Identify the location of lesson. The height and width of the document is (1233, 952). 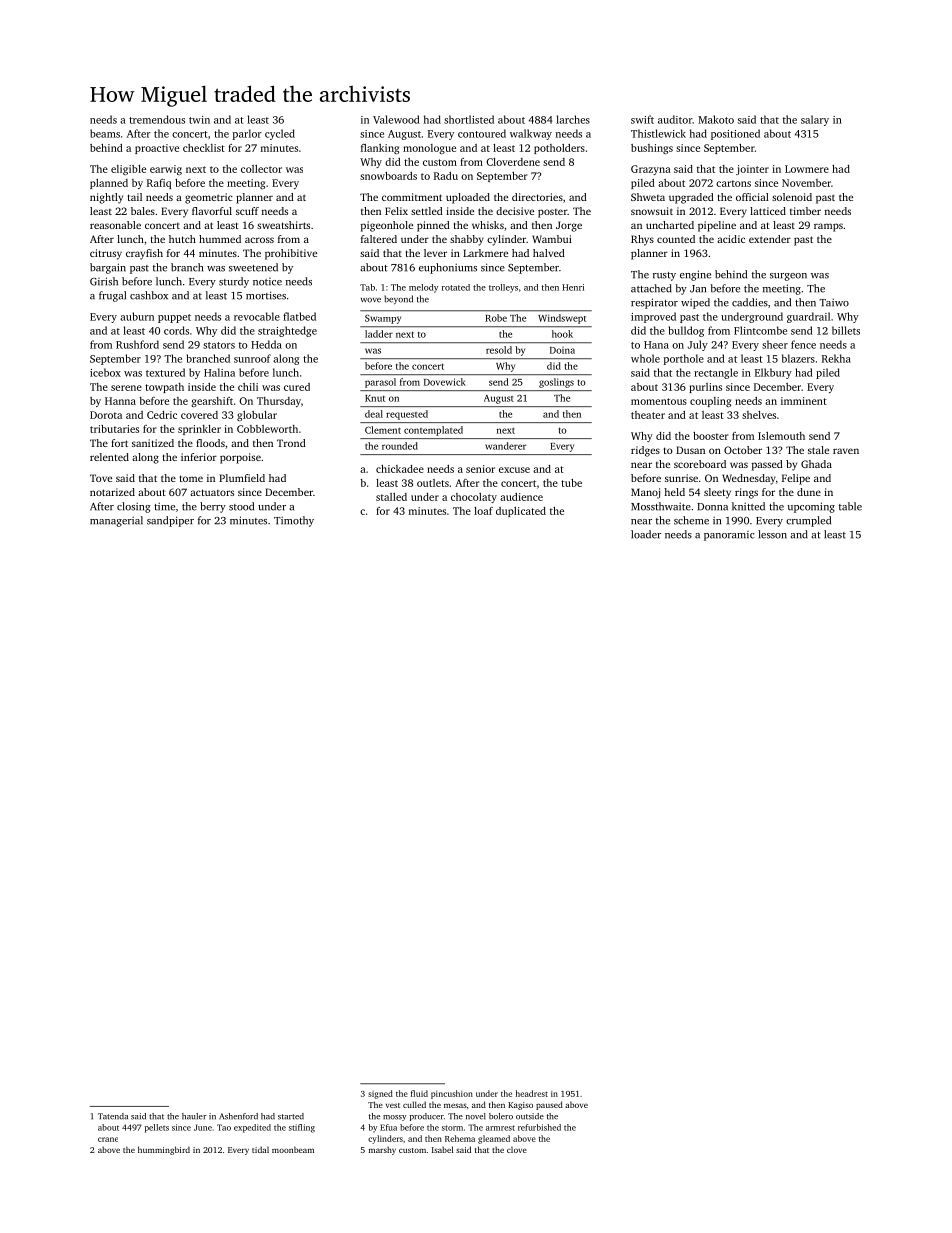
(772, 534).
